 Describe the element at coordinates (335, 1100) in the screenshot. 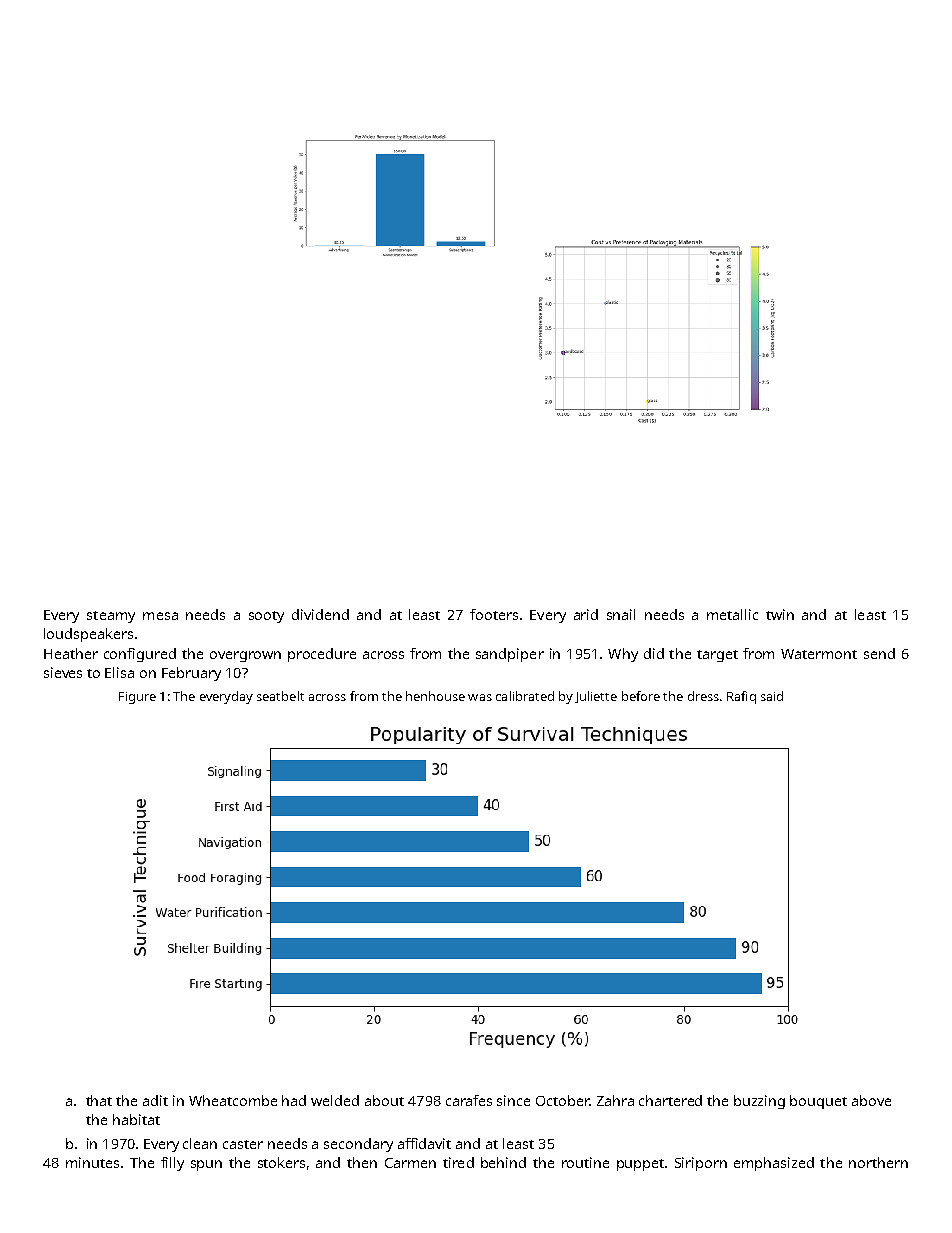

I see `welded` at that location.
